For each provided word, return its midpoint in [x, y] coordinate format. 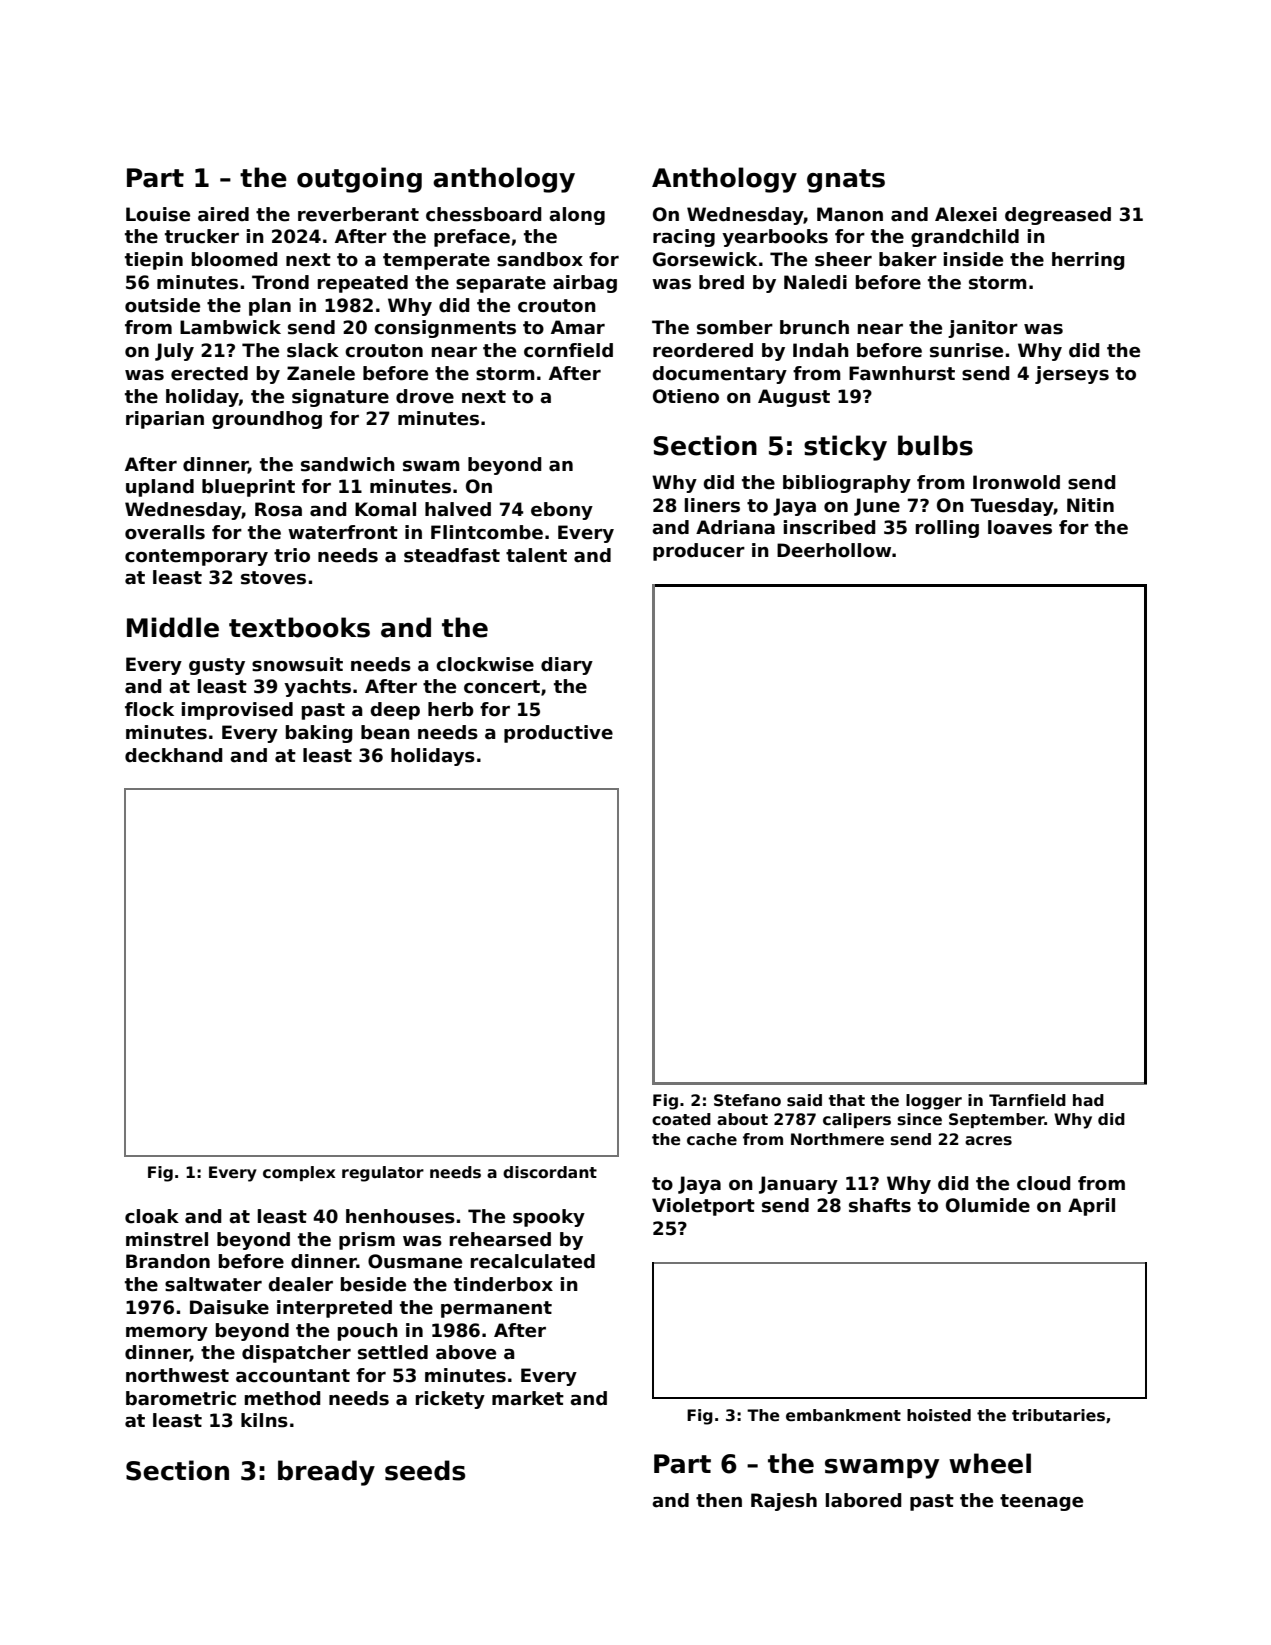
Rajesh [784, 1502]
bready [326, 1473]
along [577, 216]
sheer [843, 259]
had [1088, 1100]
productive [558, 734]
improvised [237, 711]
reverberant [358, 214]
